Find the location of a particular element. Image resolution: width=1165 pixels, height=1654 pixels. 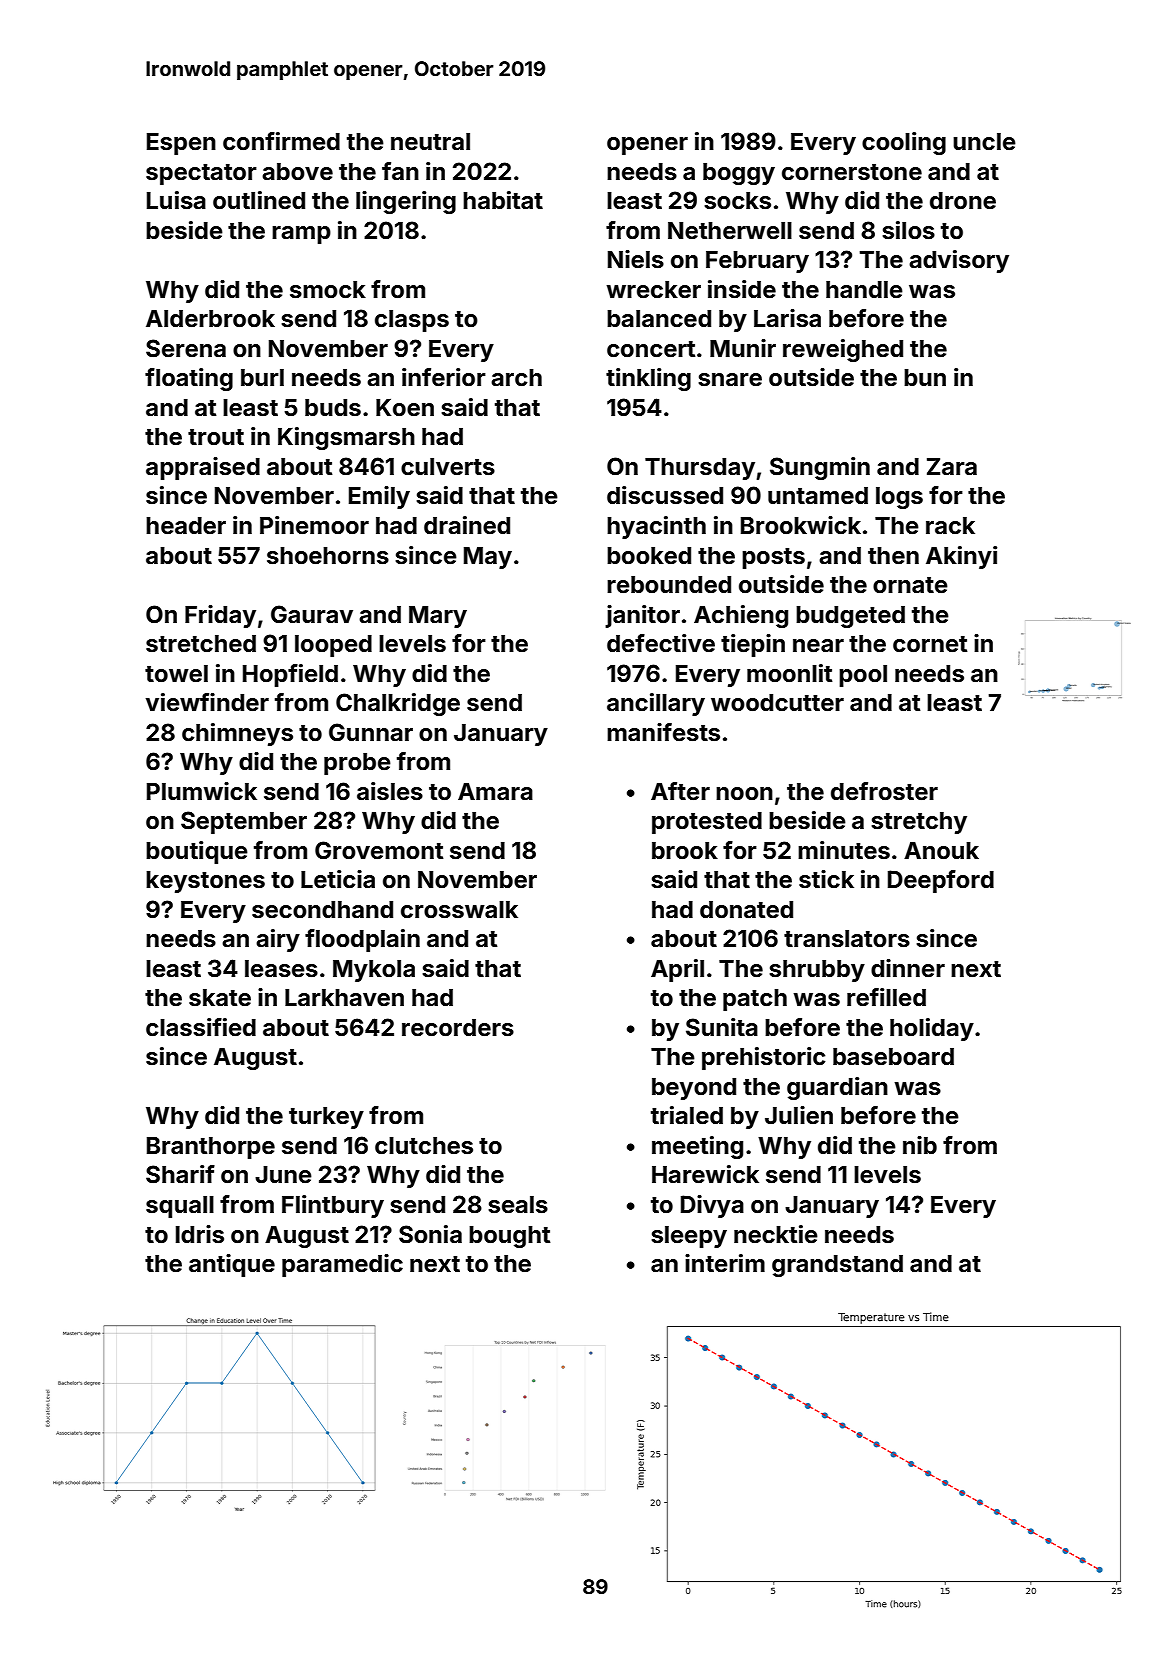

budgeted is located at coordinates (850, 617).
